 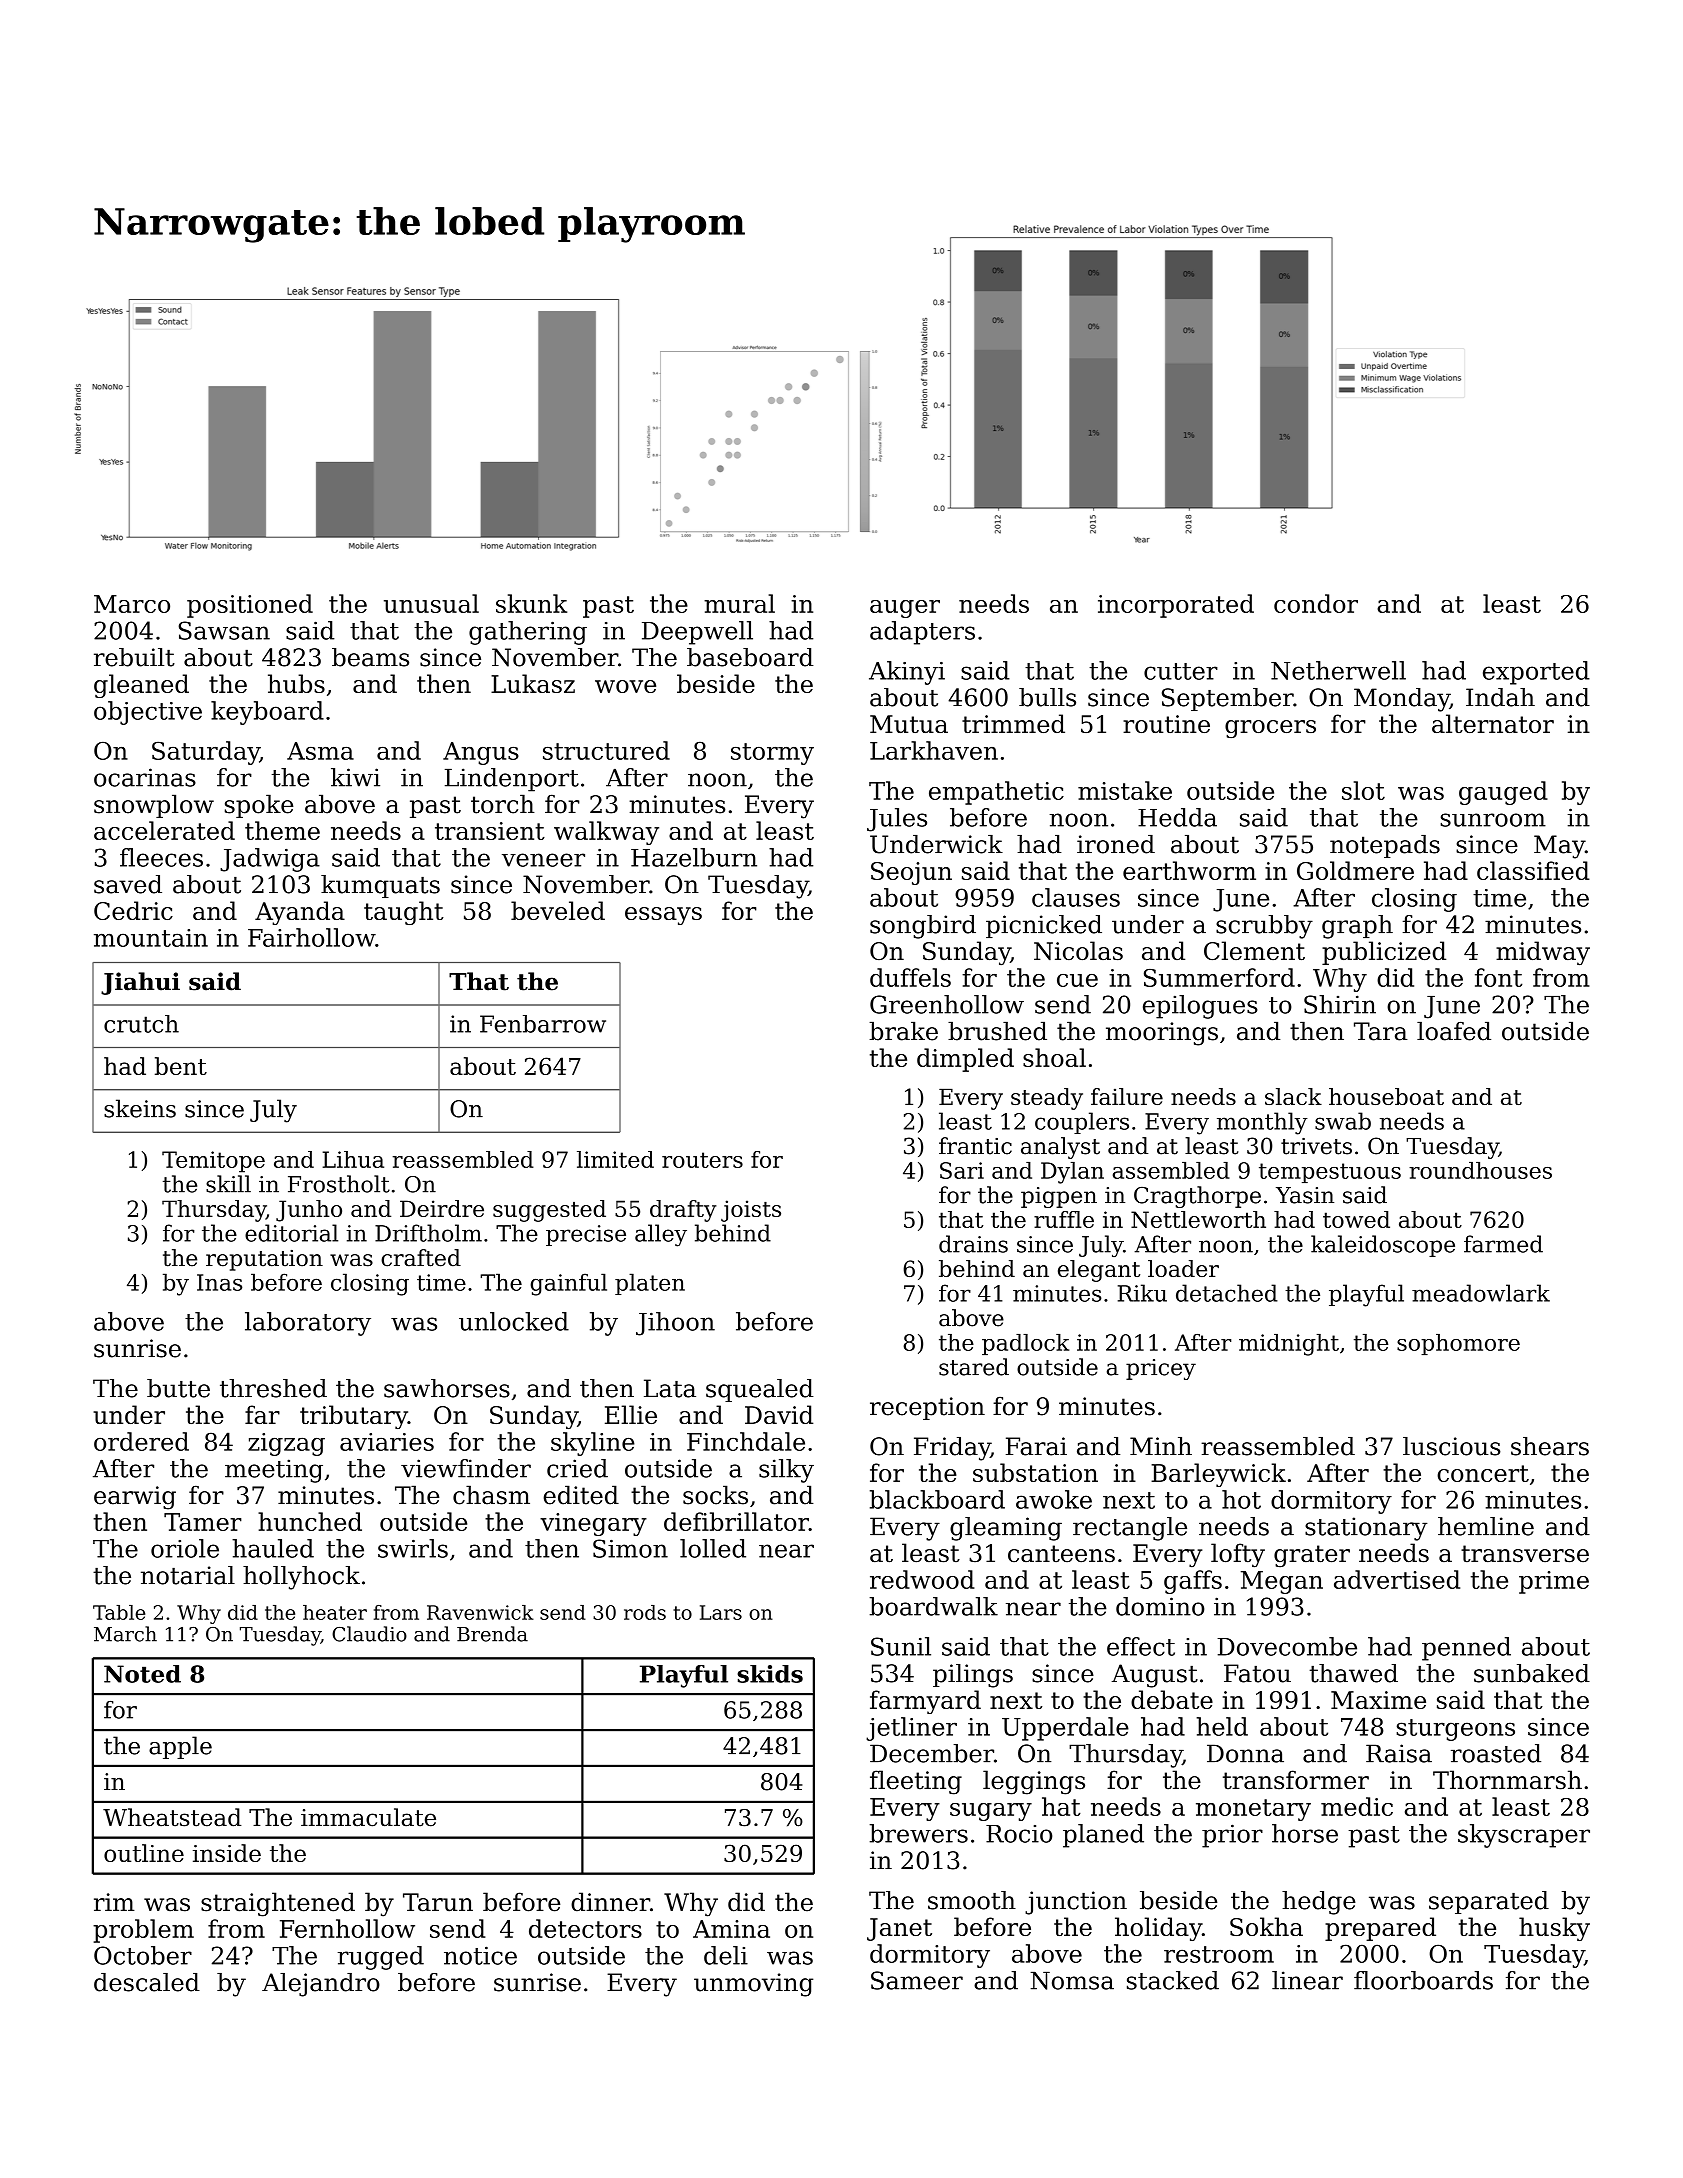 What do you see at coordinates (1077, 980) in the page?
I see `cue` at bounding box center [1077, 980].
